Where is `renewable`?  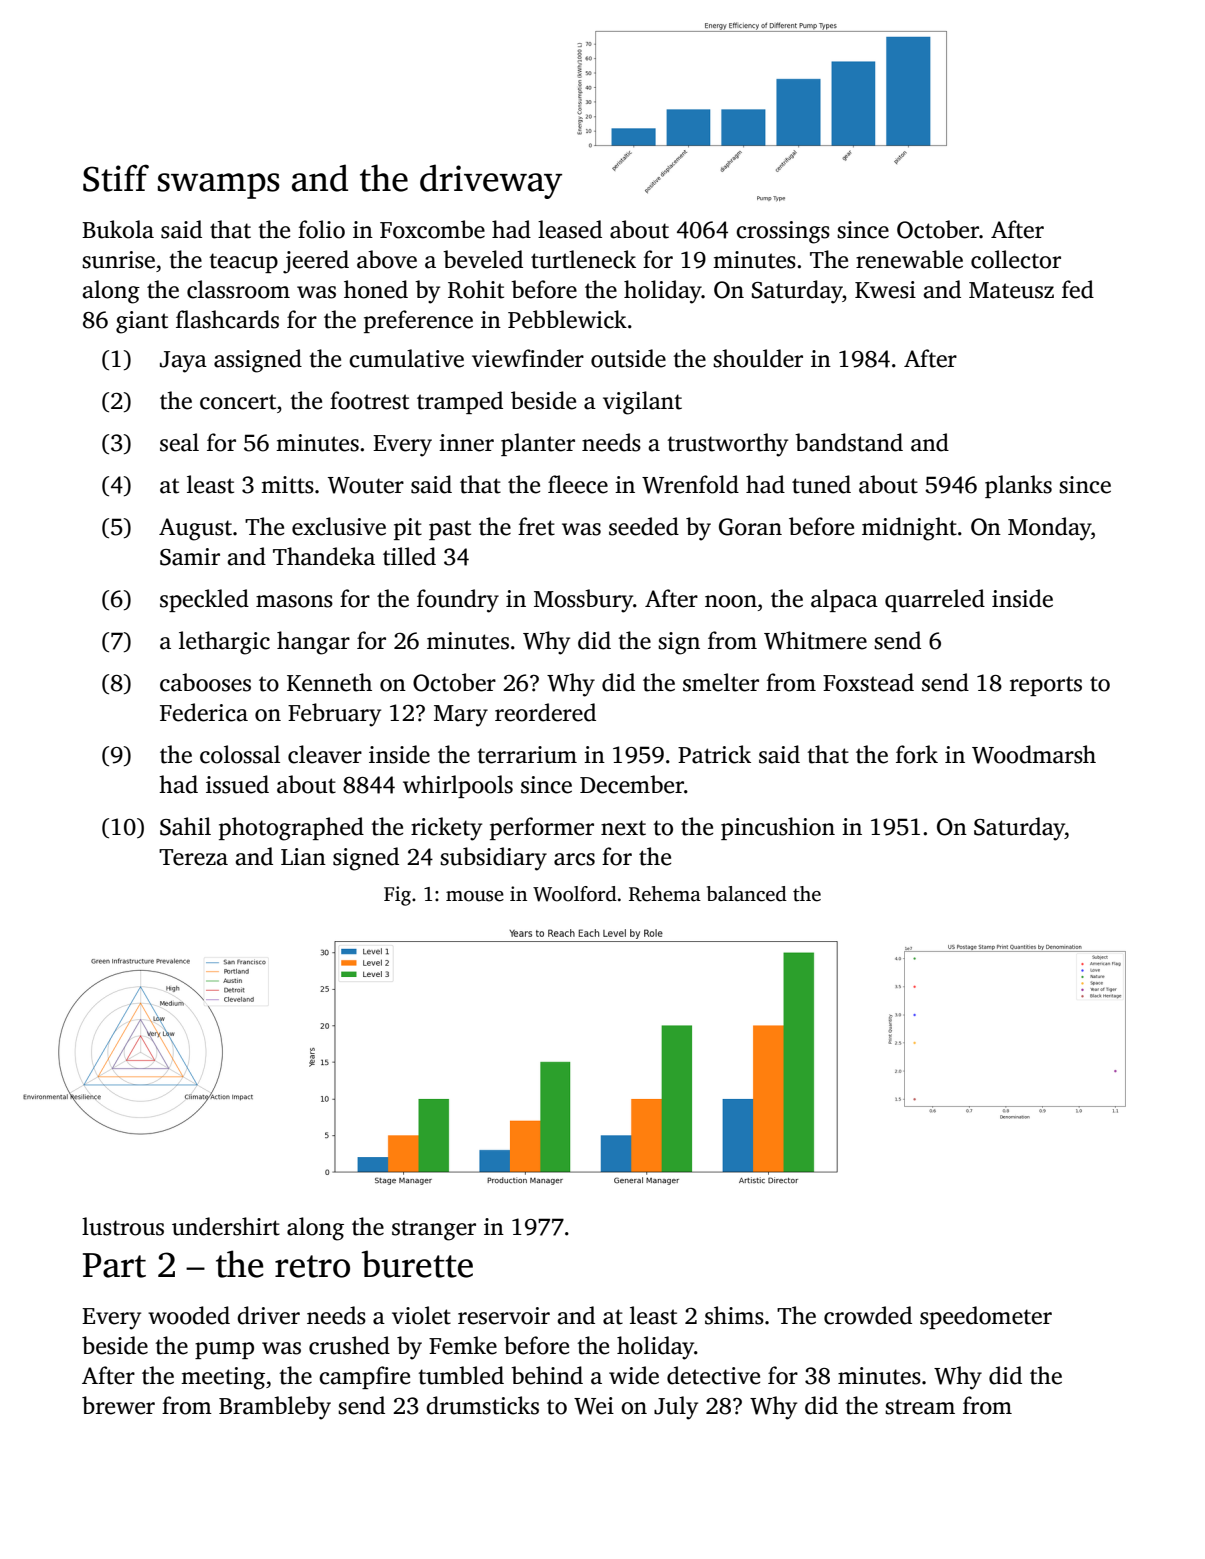 renewable is located at coordinates (909, 259).
